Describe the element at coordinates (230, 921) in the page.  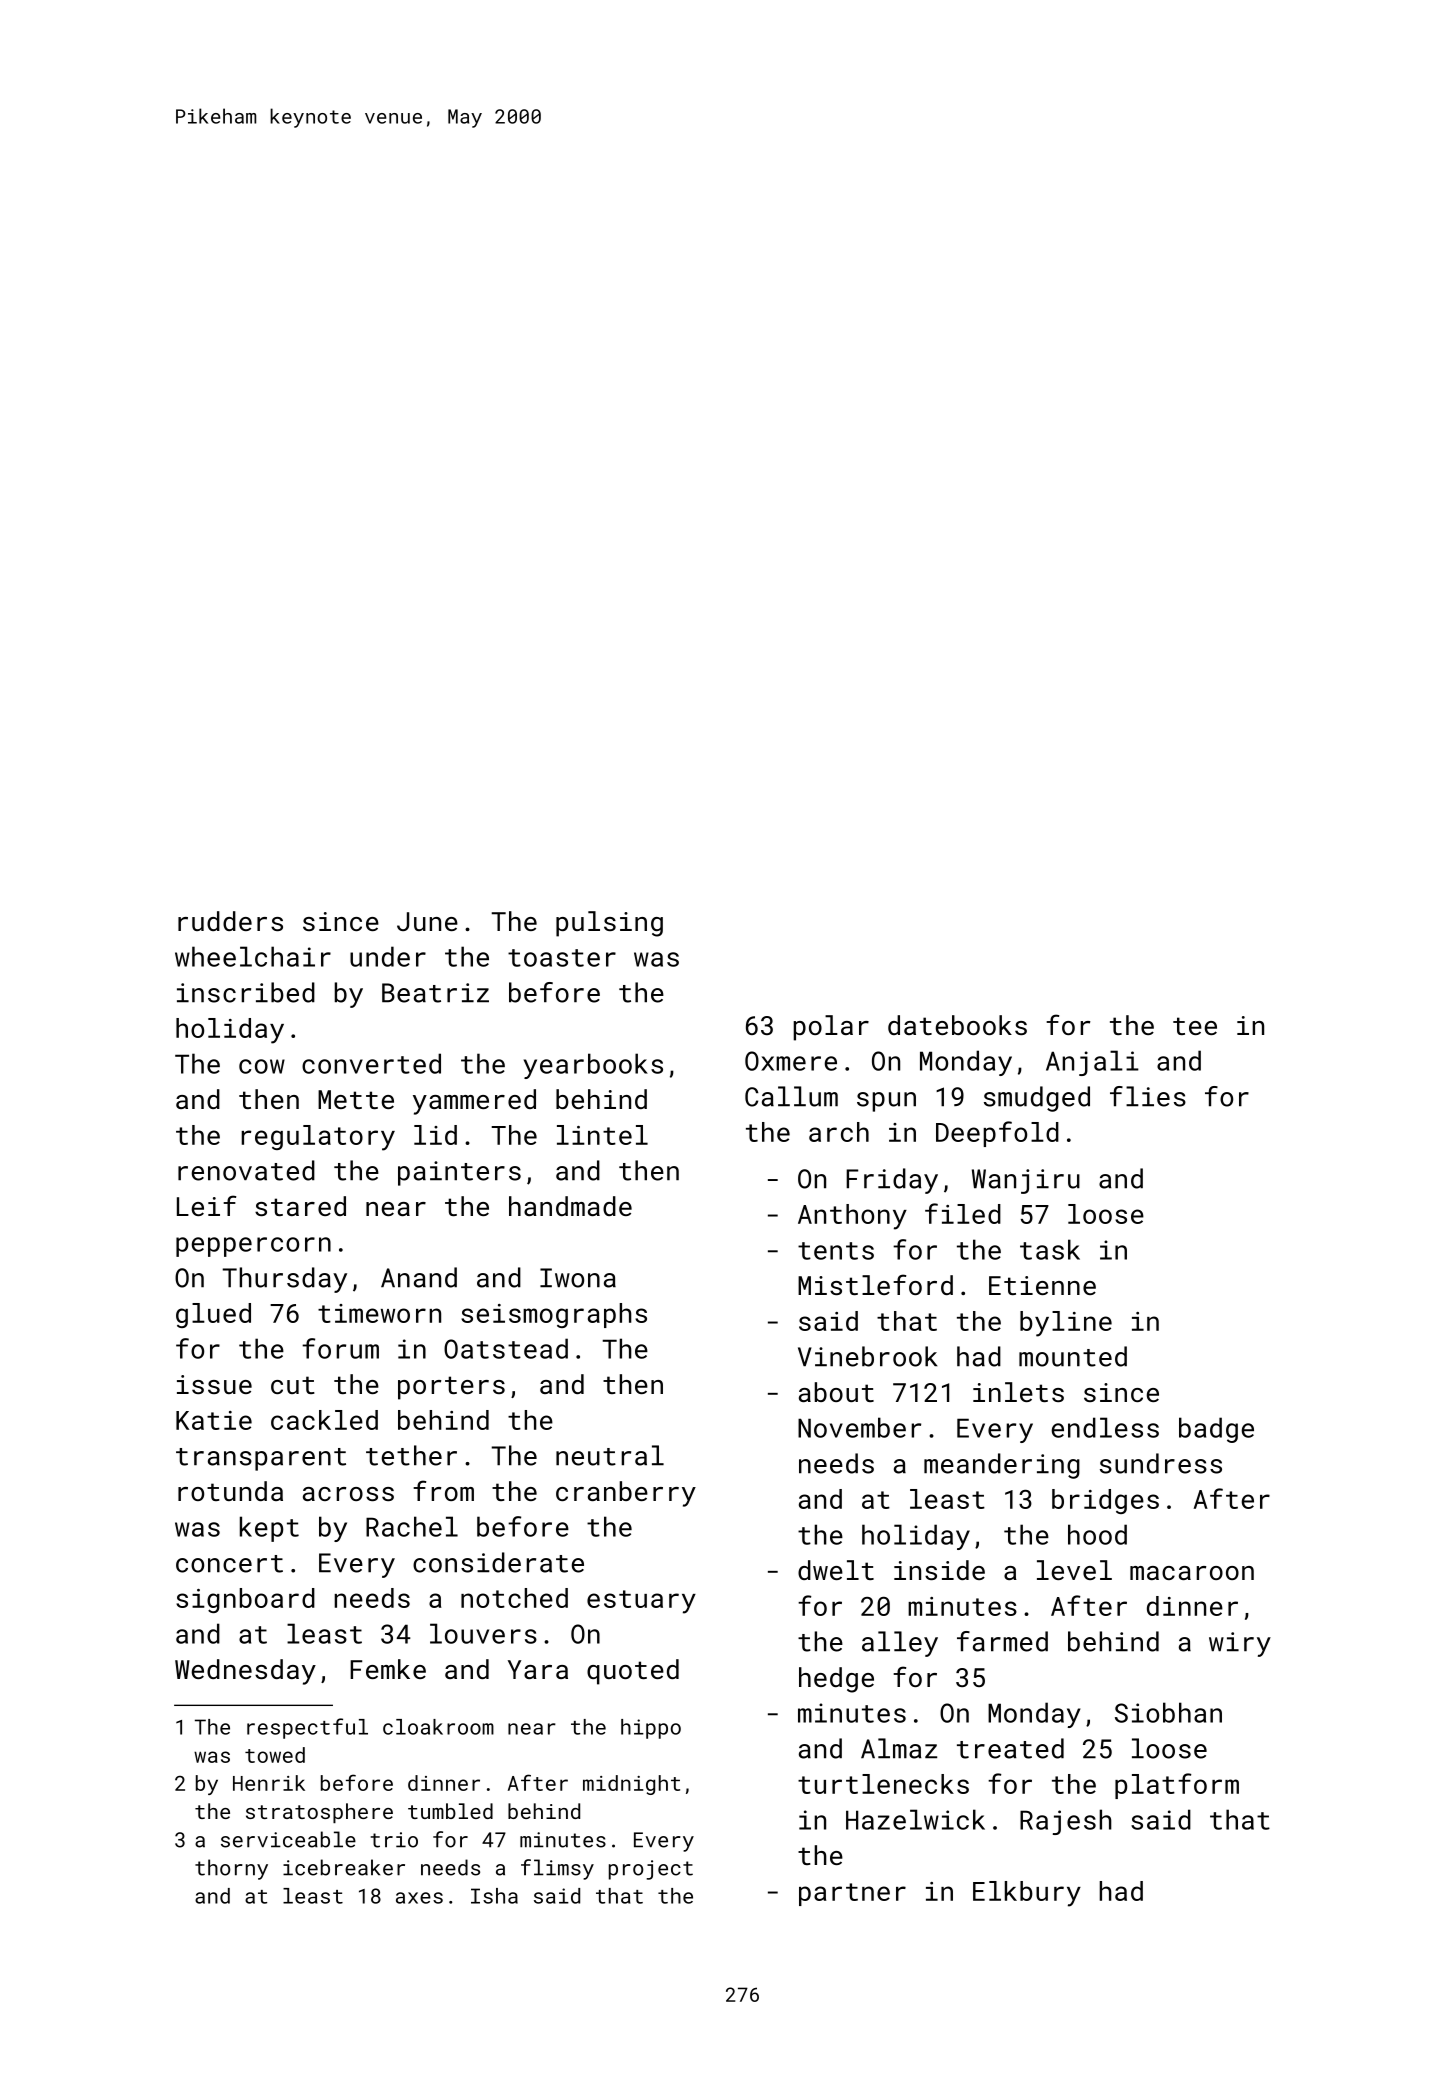
I see `rudders` at that location.
